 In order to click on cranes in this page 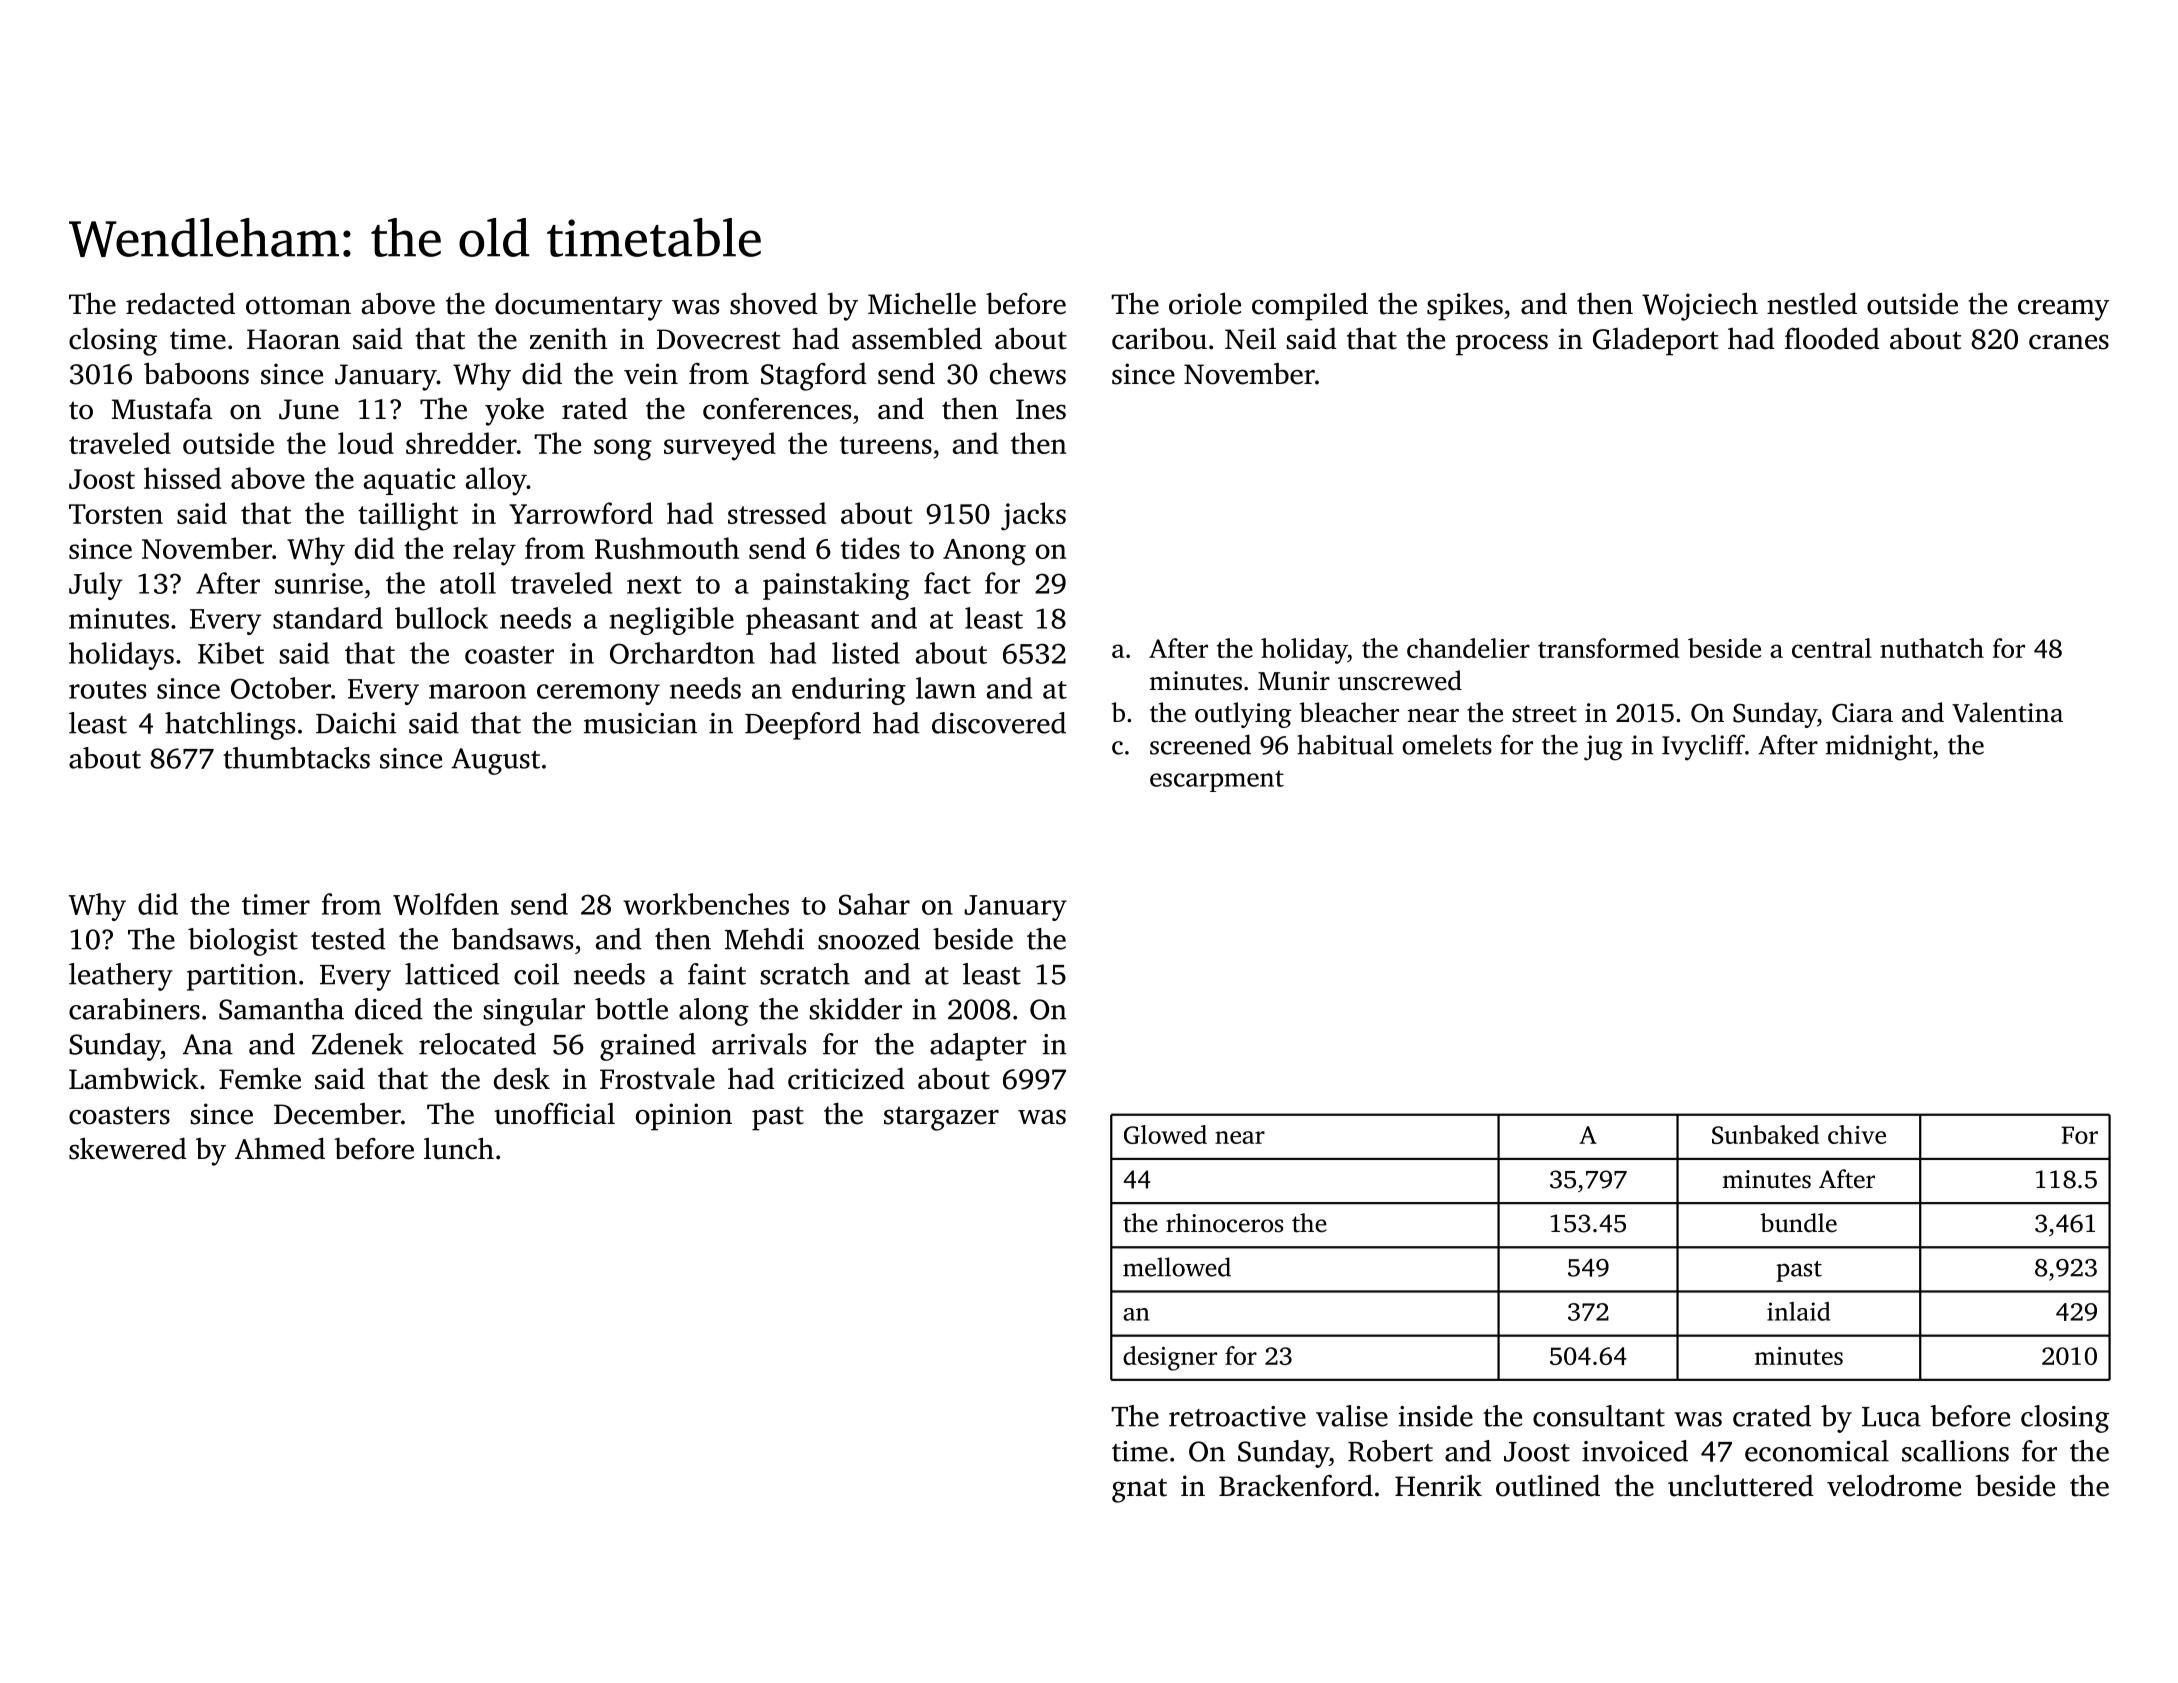, I will do `click(2069, 342)`.
